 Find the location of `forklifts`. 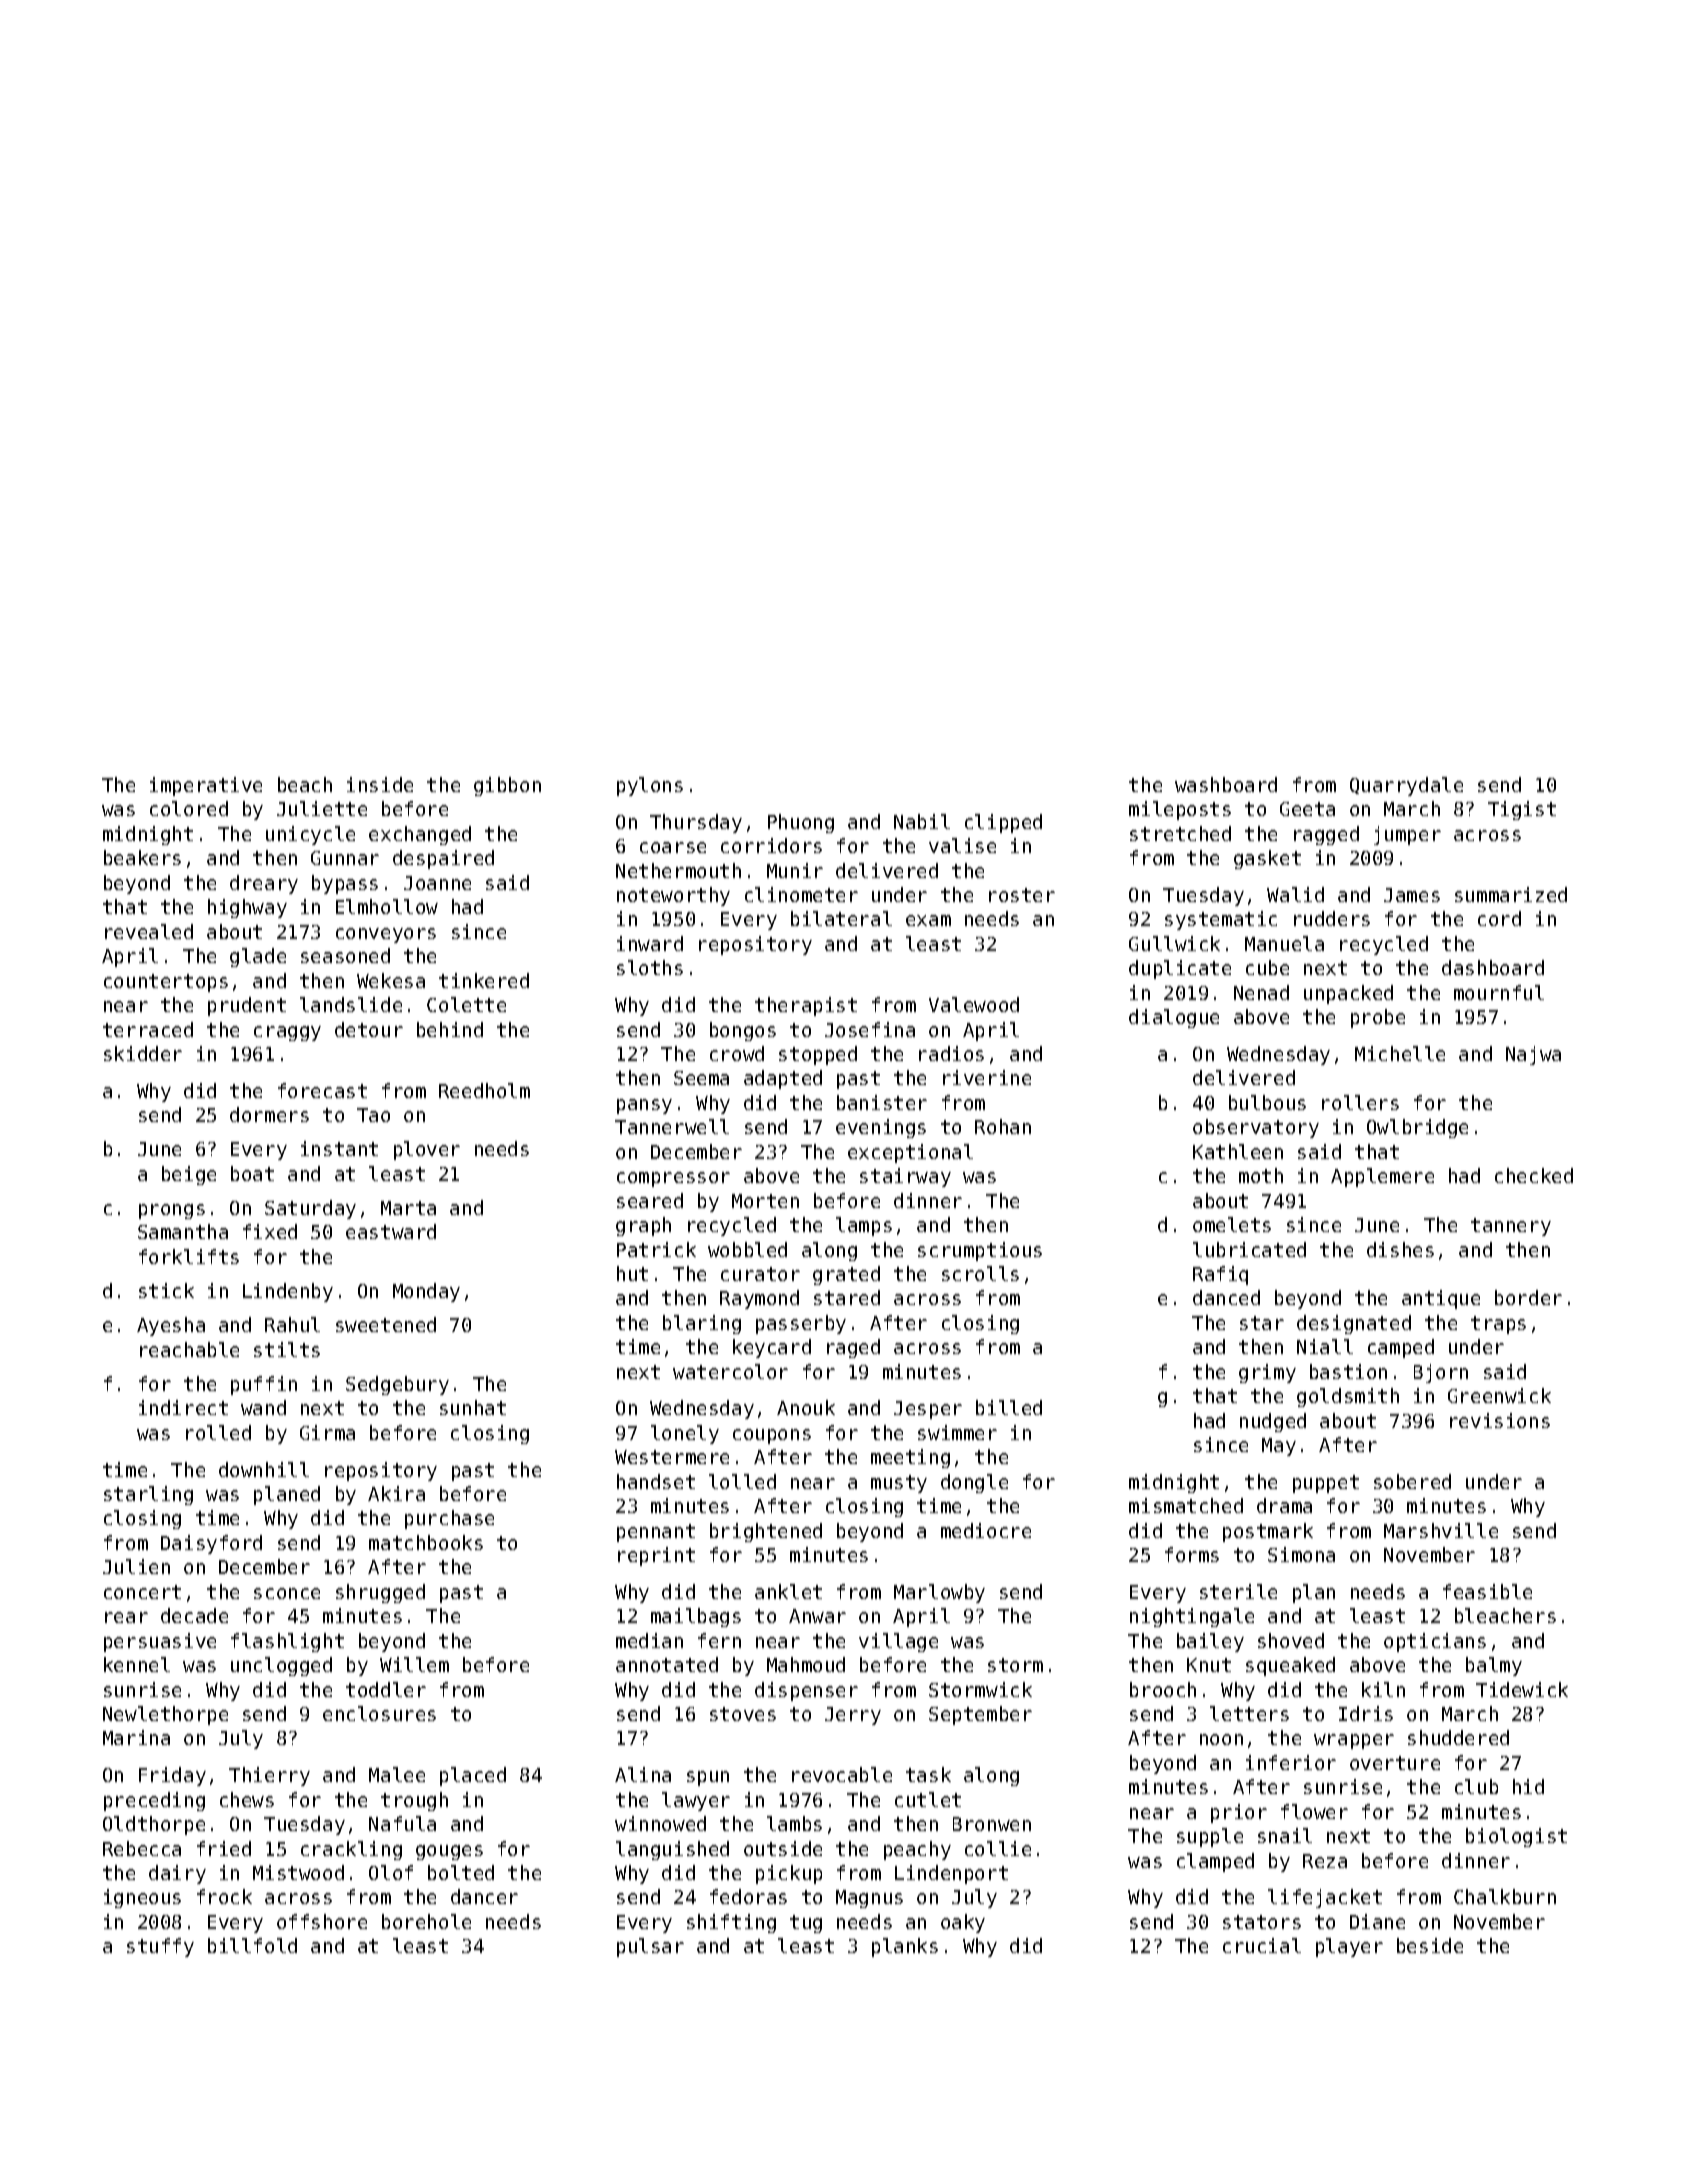

forklifts is located at coordinates (189, 1256).
